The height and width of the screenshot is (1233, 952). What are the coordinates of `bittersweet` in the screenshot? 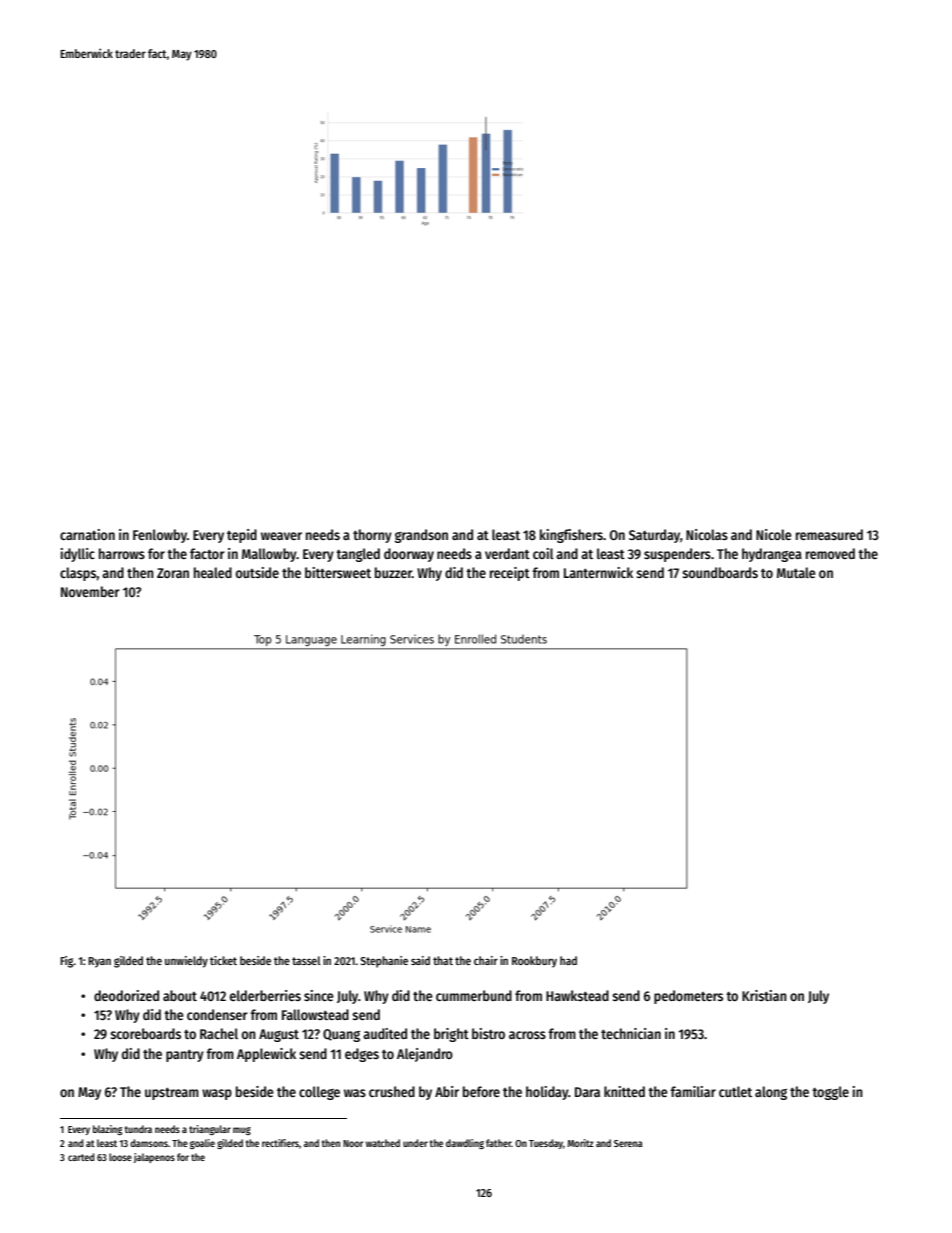 It's located at (338, 572).
